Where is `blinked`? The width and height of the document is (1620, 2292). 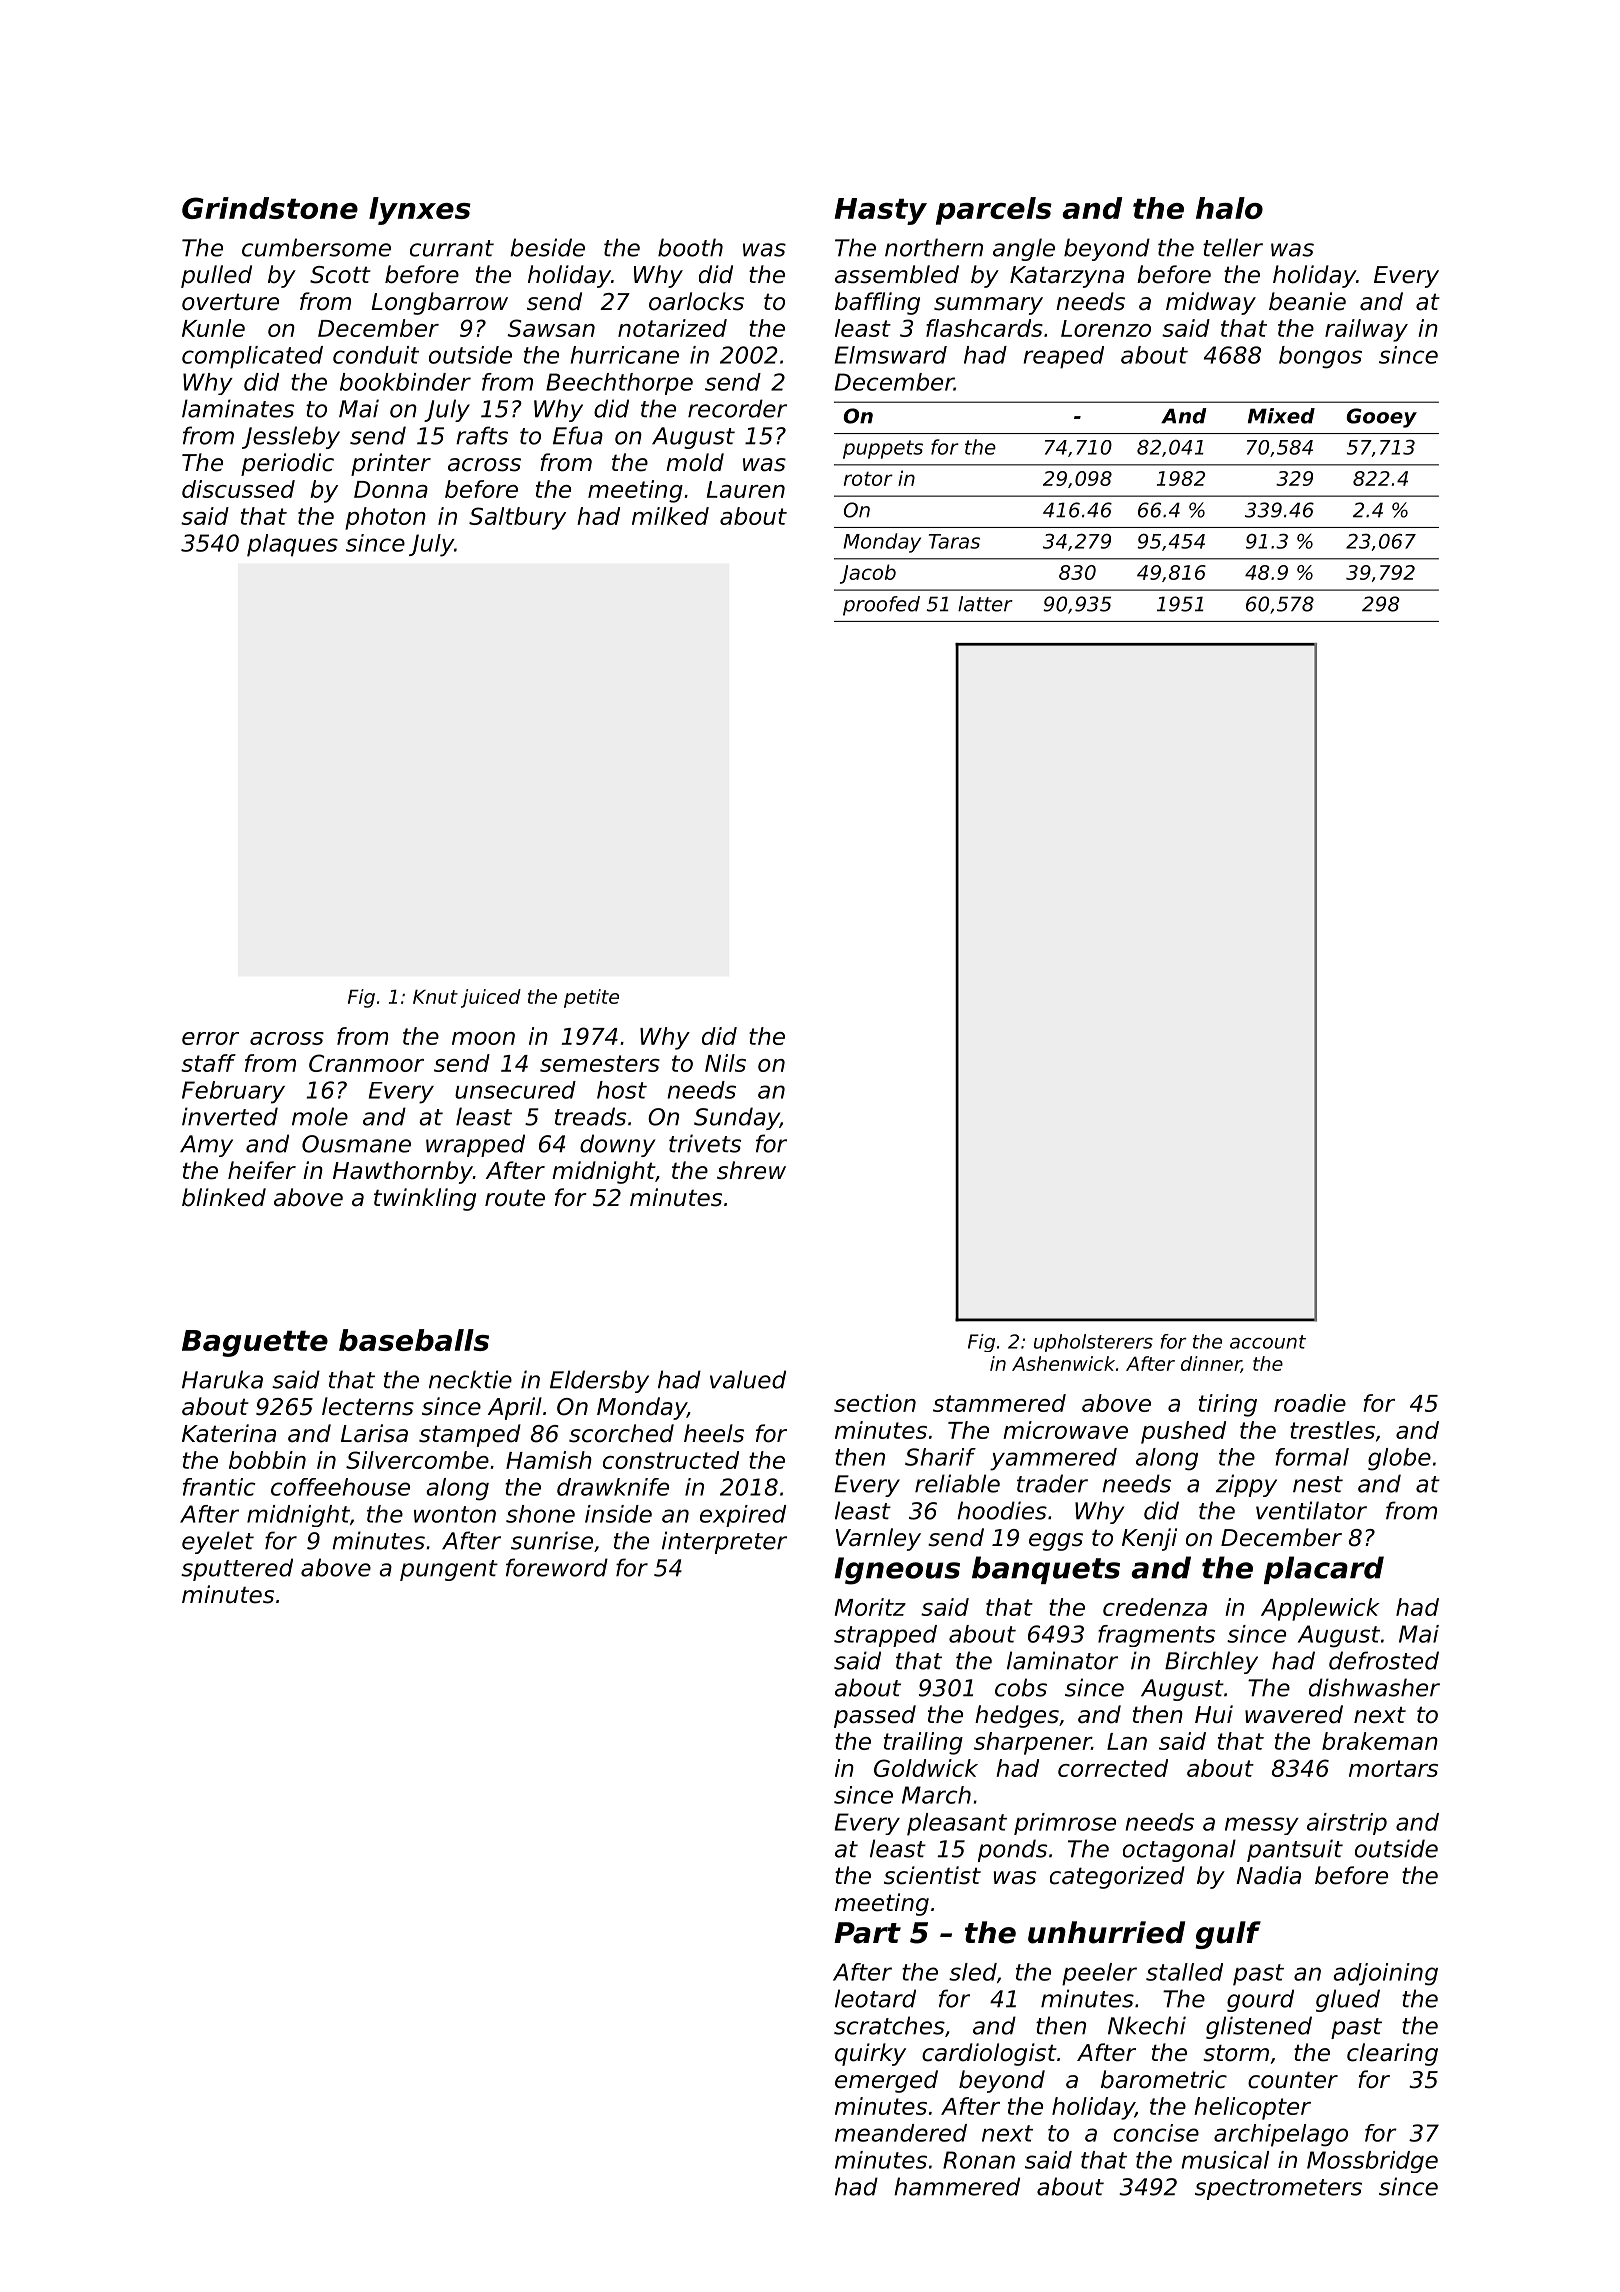
blinked is located at coordinates (224, 1197).
